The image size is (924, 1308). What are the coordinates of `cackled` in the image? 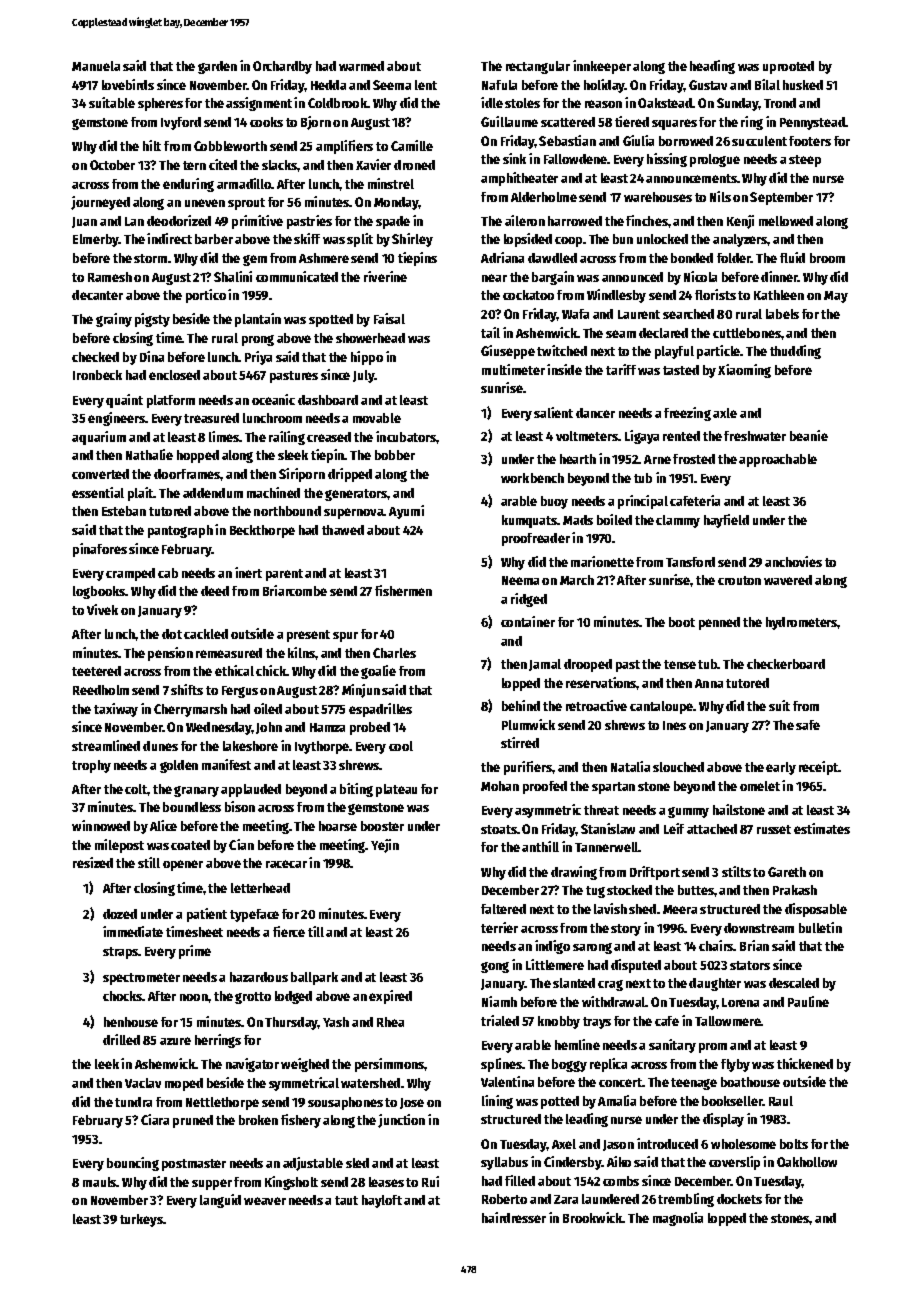 It's located at (206, 634).
